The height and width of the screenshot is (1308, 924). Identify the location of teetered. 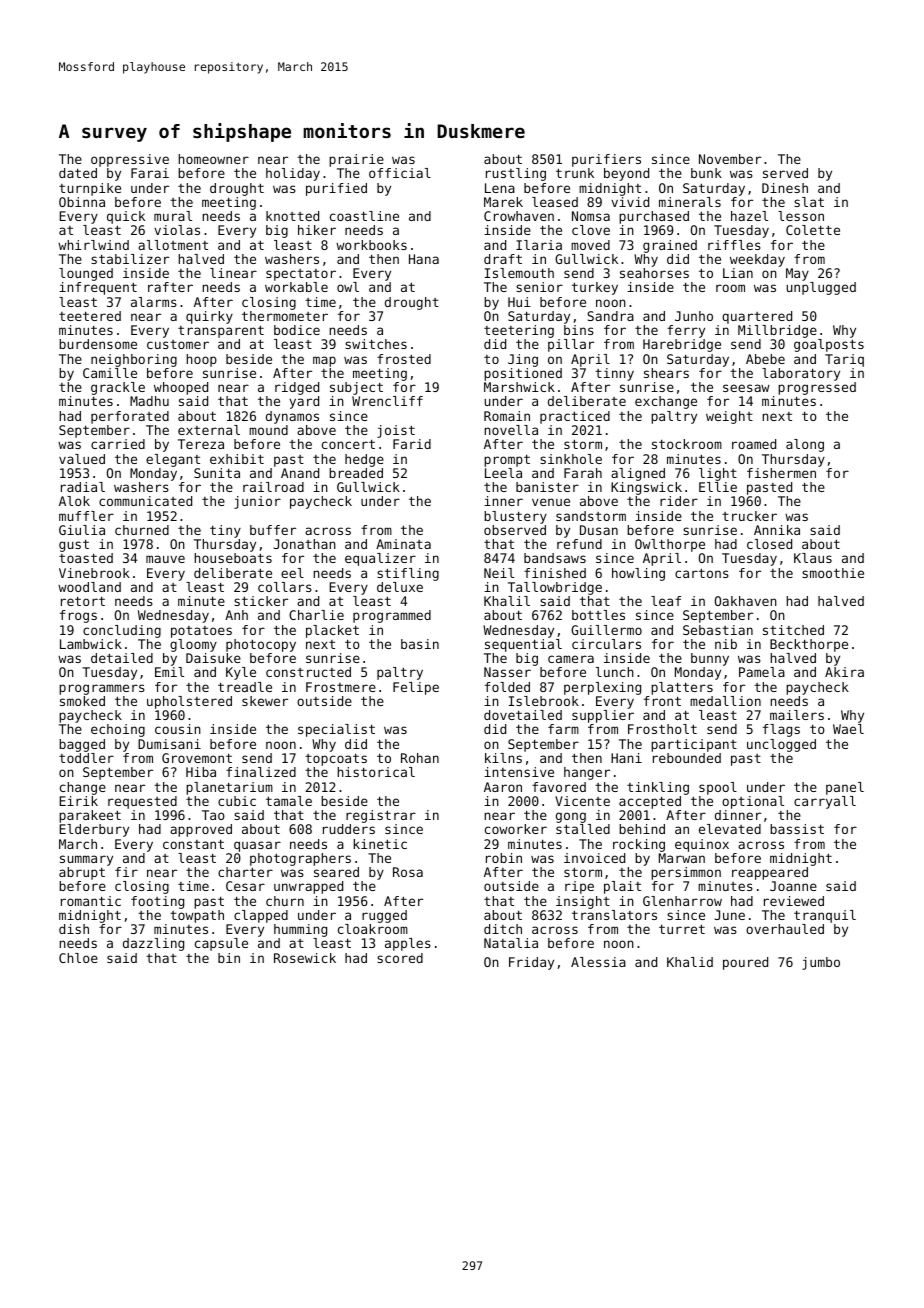
(90, 316).
